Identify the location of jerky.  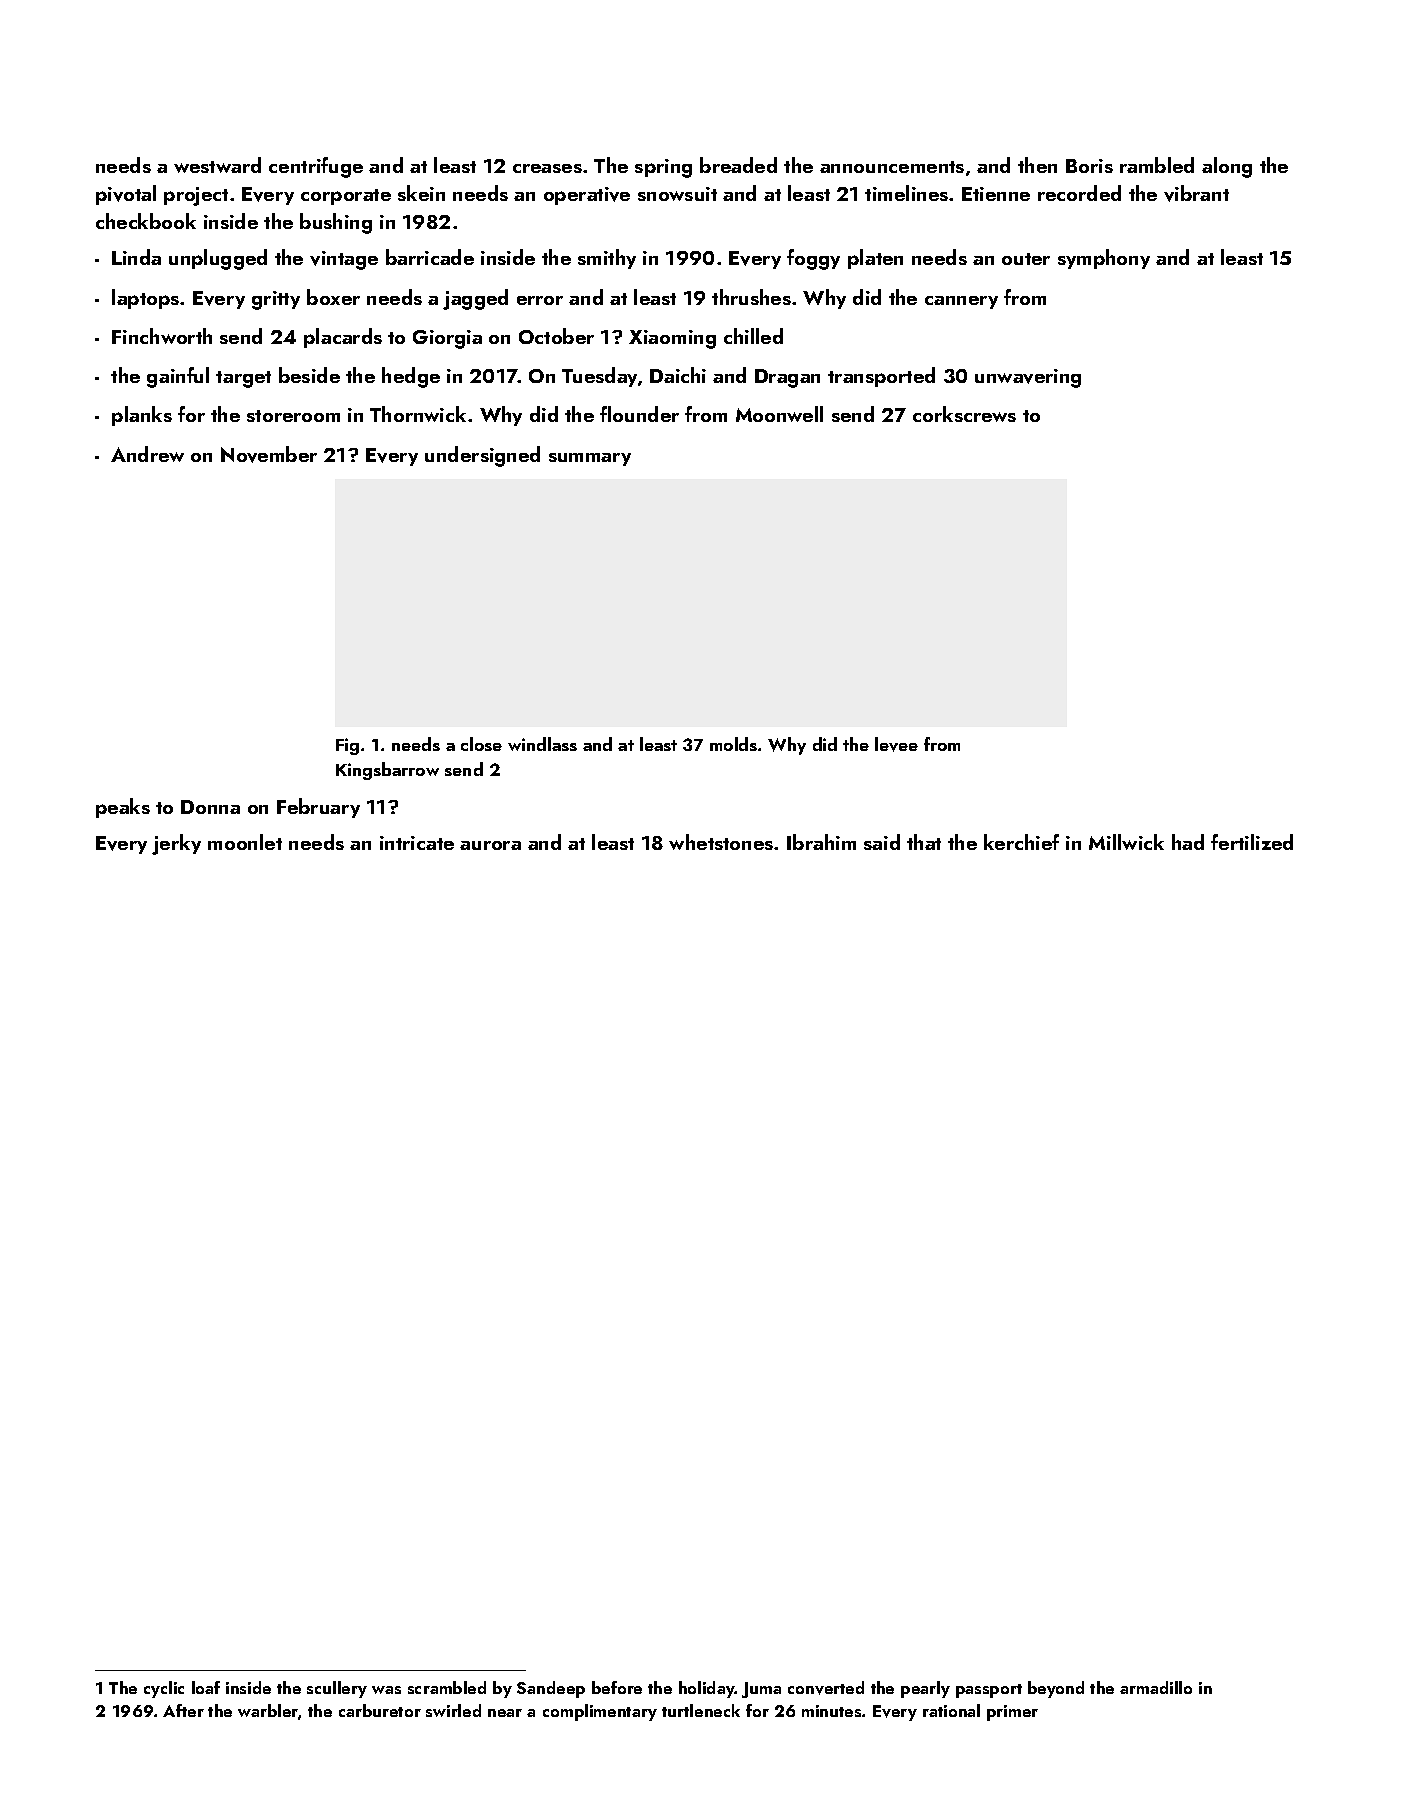
(176, 844).
